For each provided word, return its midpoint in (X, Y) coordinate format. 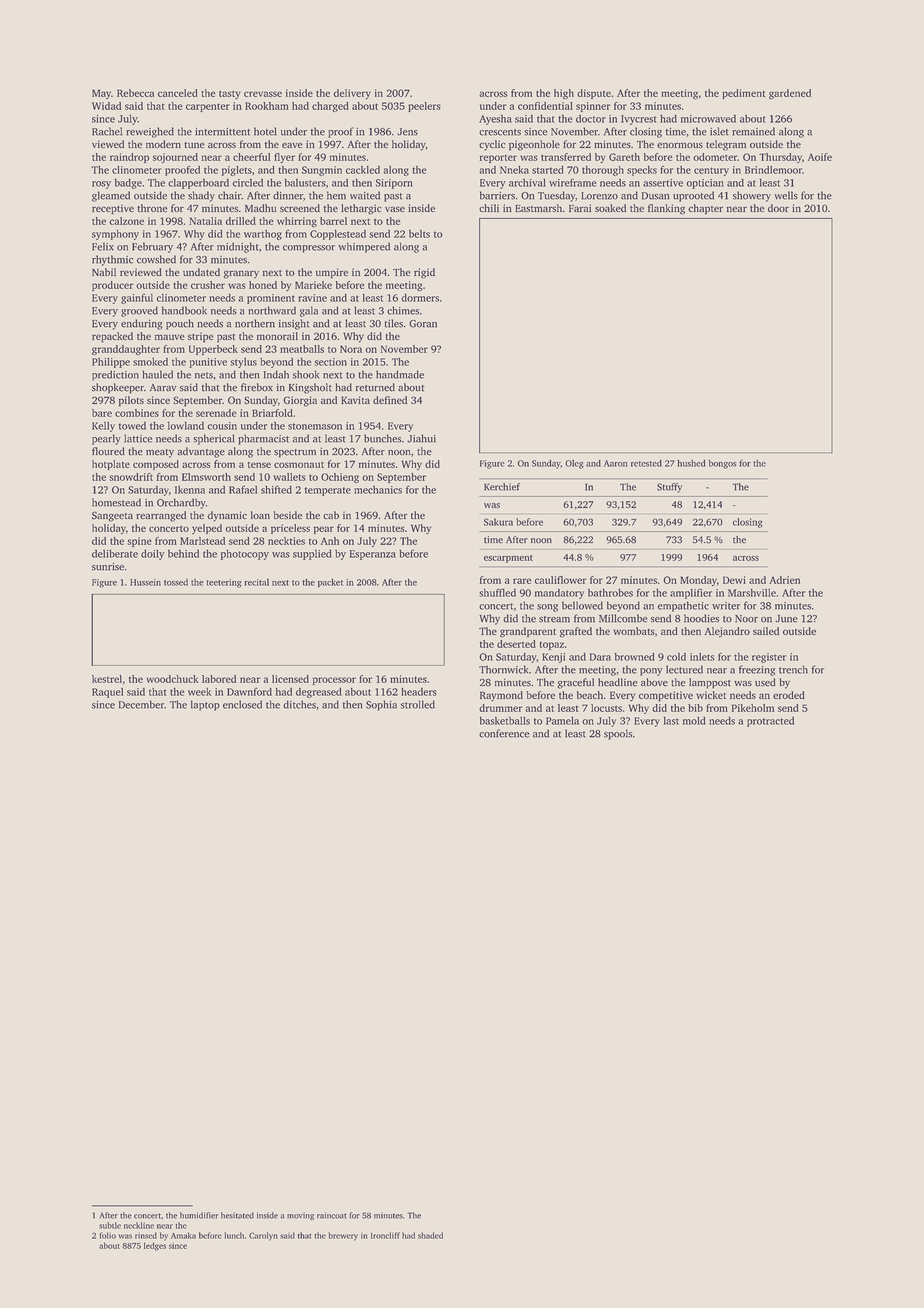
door (778, 208)
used (765, 682)
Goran (423, 324)
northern (255, 323)
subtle (110, 1225)
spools (618, 734)
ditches (299, 704)
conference (504, 733)
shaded (430, 1235)
